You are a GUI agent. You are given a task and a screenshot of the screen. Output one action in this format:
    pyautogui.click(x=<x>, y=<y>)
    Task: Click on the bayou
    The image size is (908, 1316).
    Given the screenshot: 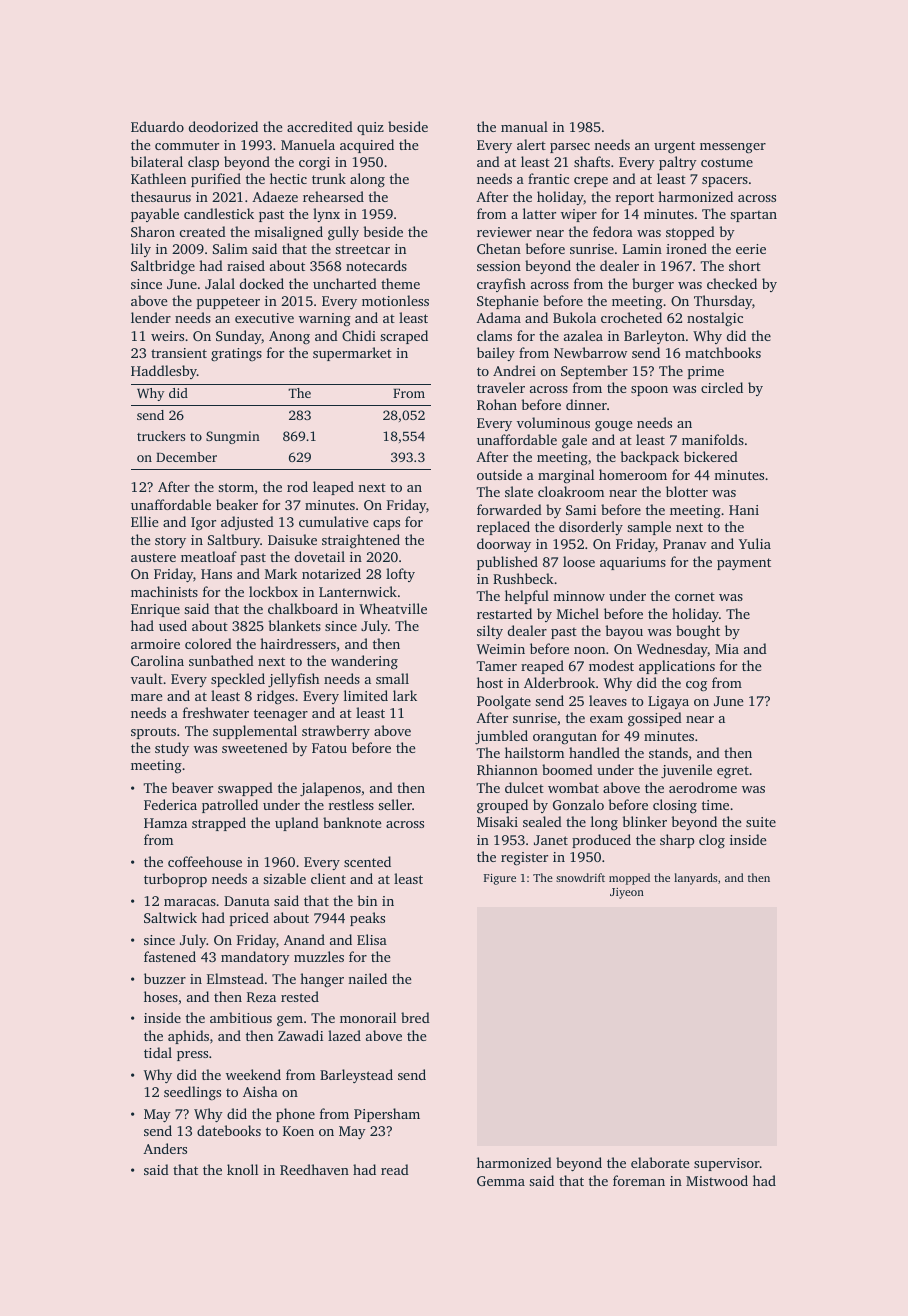 What is the action you would take?
    pyautogui.click(x=624, y=632)
